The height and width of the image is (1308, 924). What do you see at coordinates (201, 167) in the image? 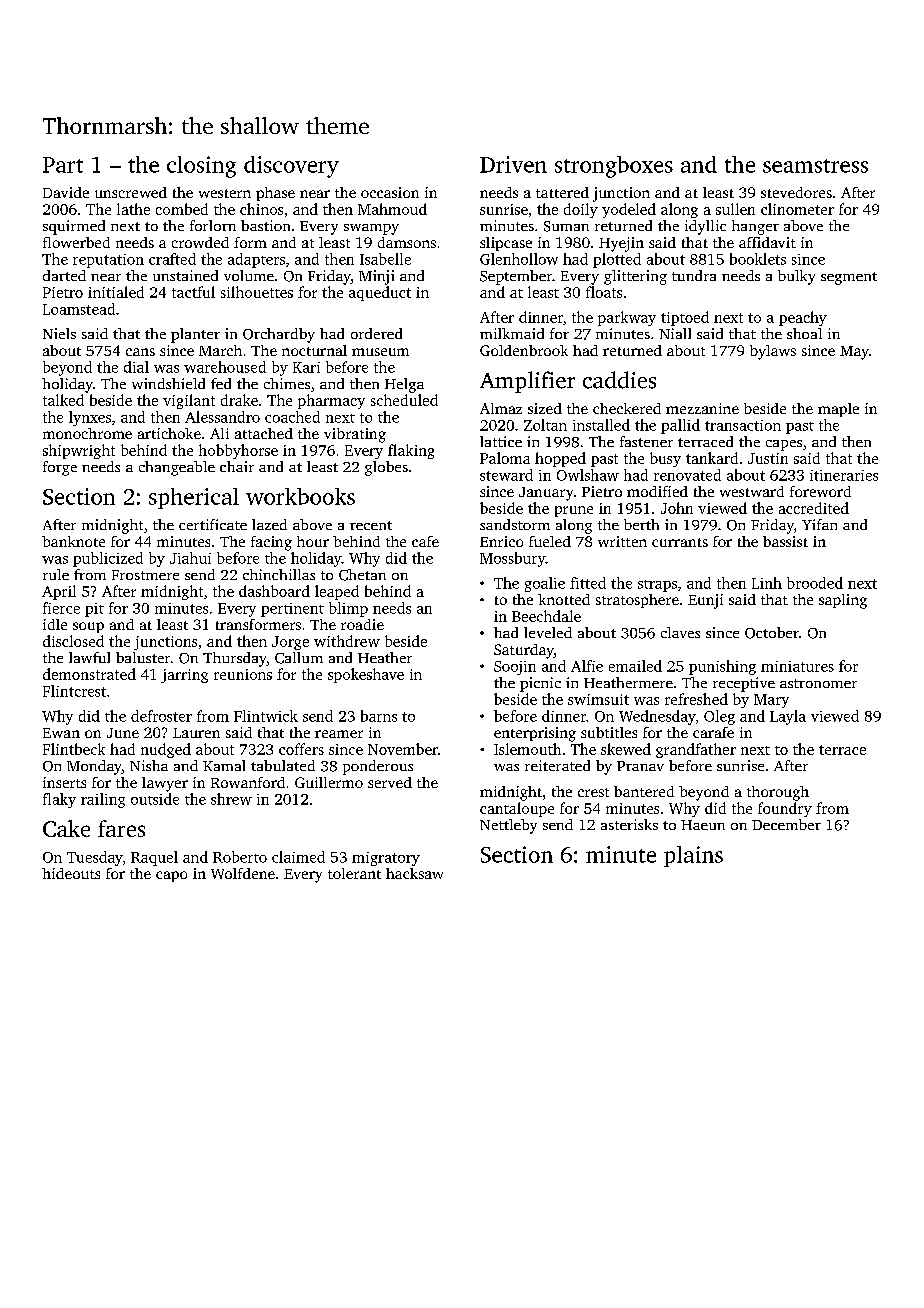
I see `closing` at bounding box center [201, 167].
